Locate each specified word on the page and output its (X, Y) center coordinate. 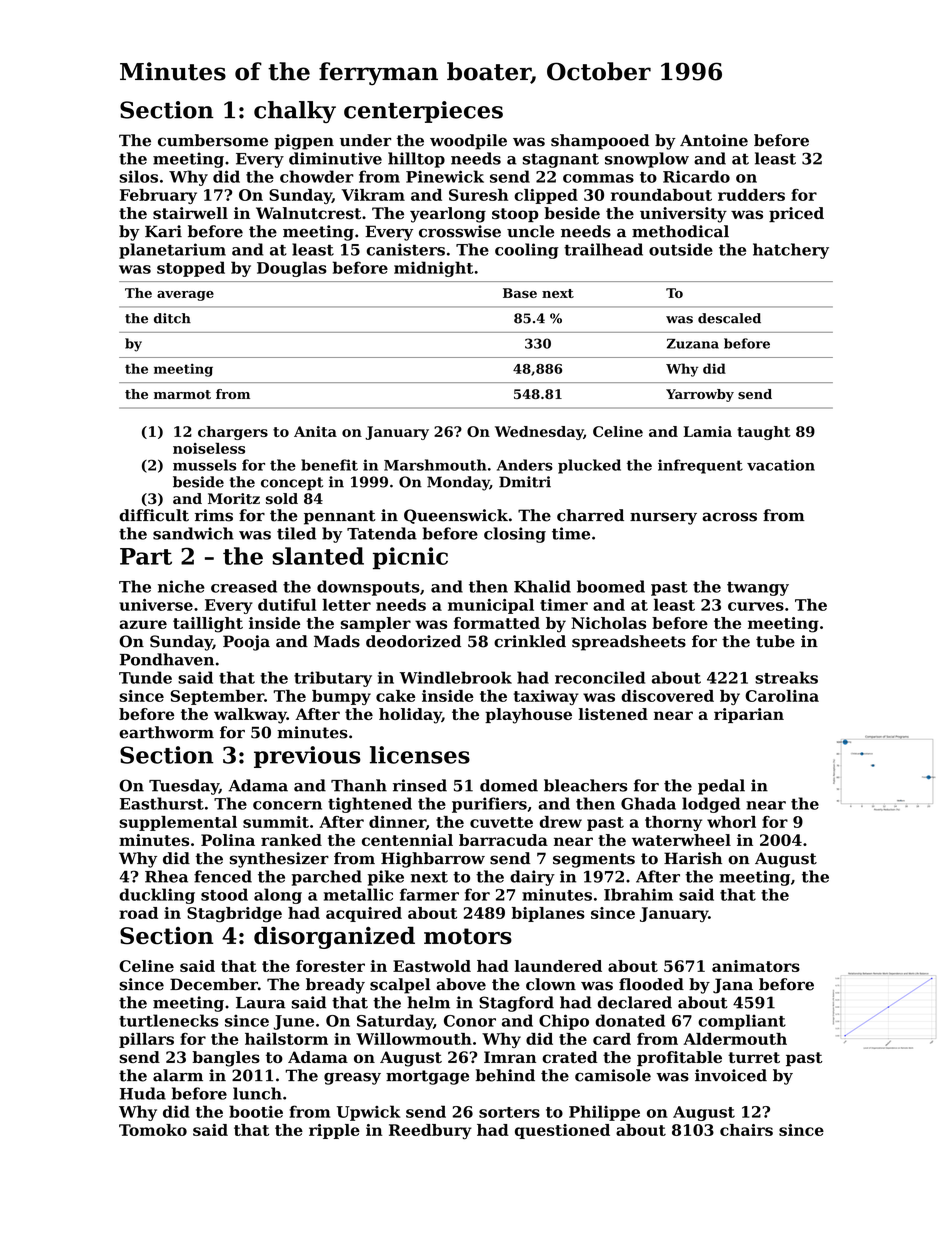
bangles (226, 1059)
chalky (295, 112)
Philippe (604, 1113)
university (683, 215)
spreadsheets (629, 643)
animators (756, 966)
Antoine (714, 140)
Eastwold (432, 966)
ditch (172, 318)
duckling (157, 896)
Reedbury (430, 1132)
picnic (410, 558)
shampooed (600, 142)
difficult (154, 515)
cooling (527, 251)
